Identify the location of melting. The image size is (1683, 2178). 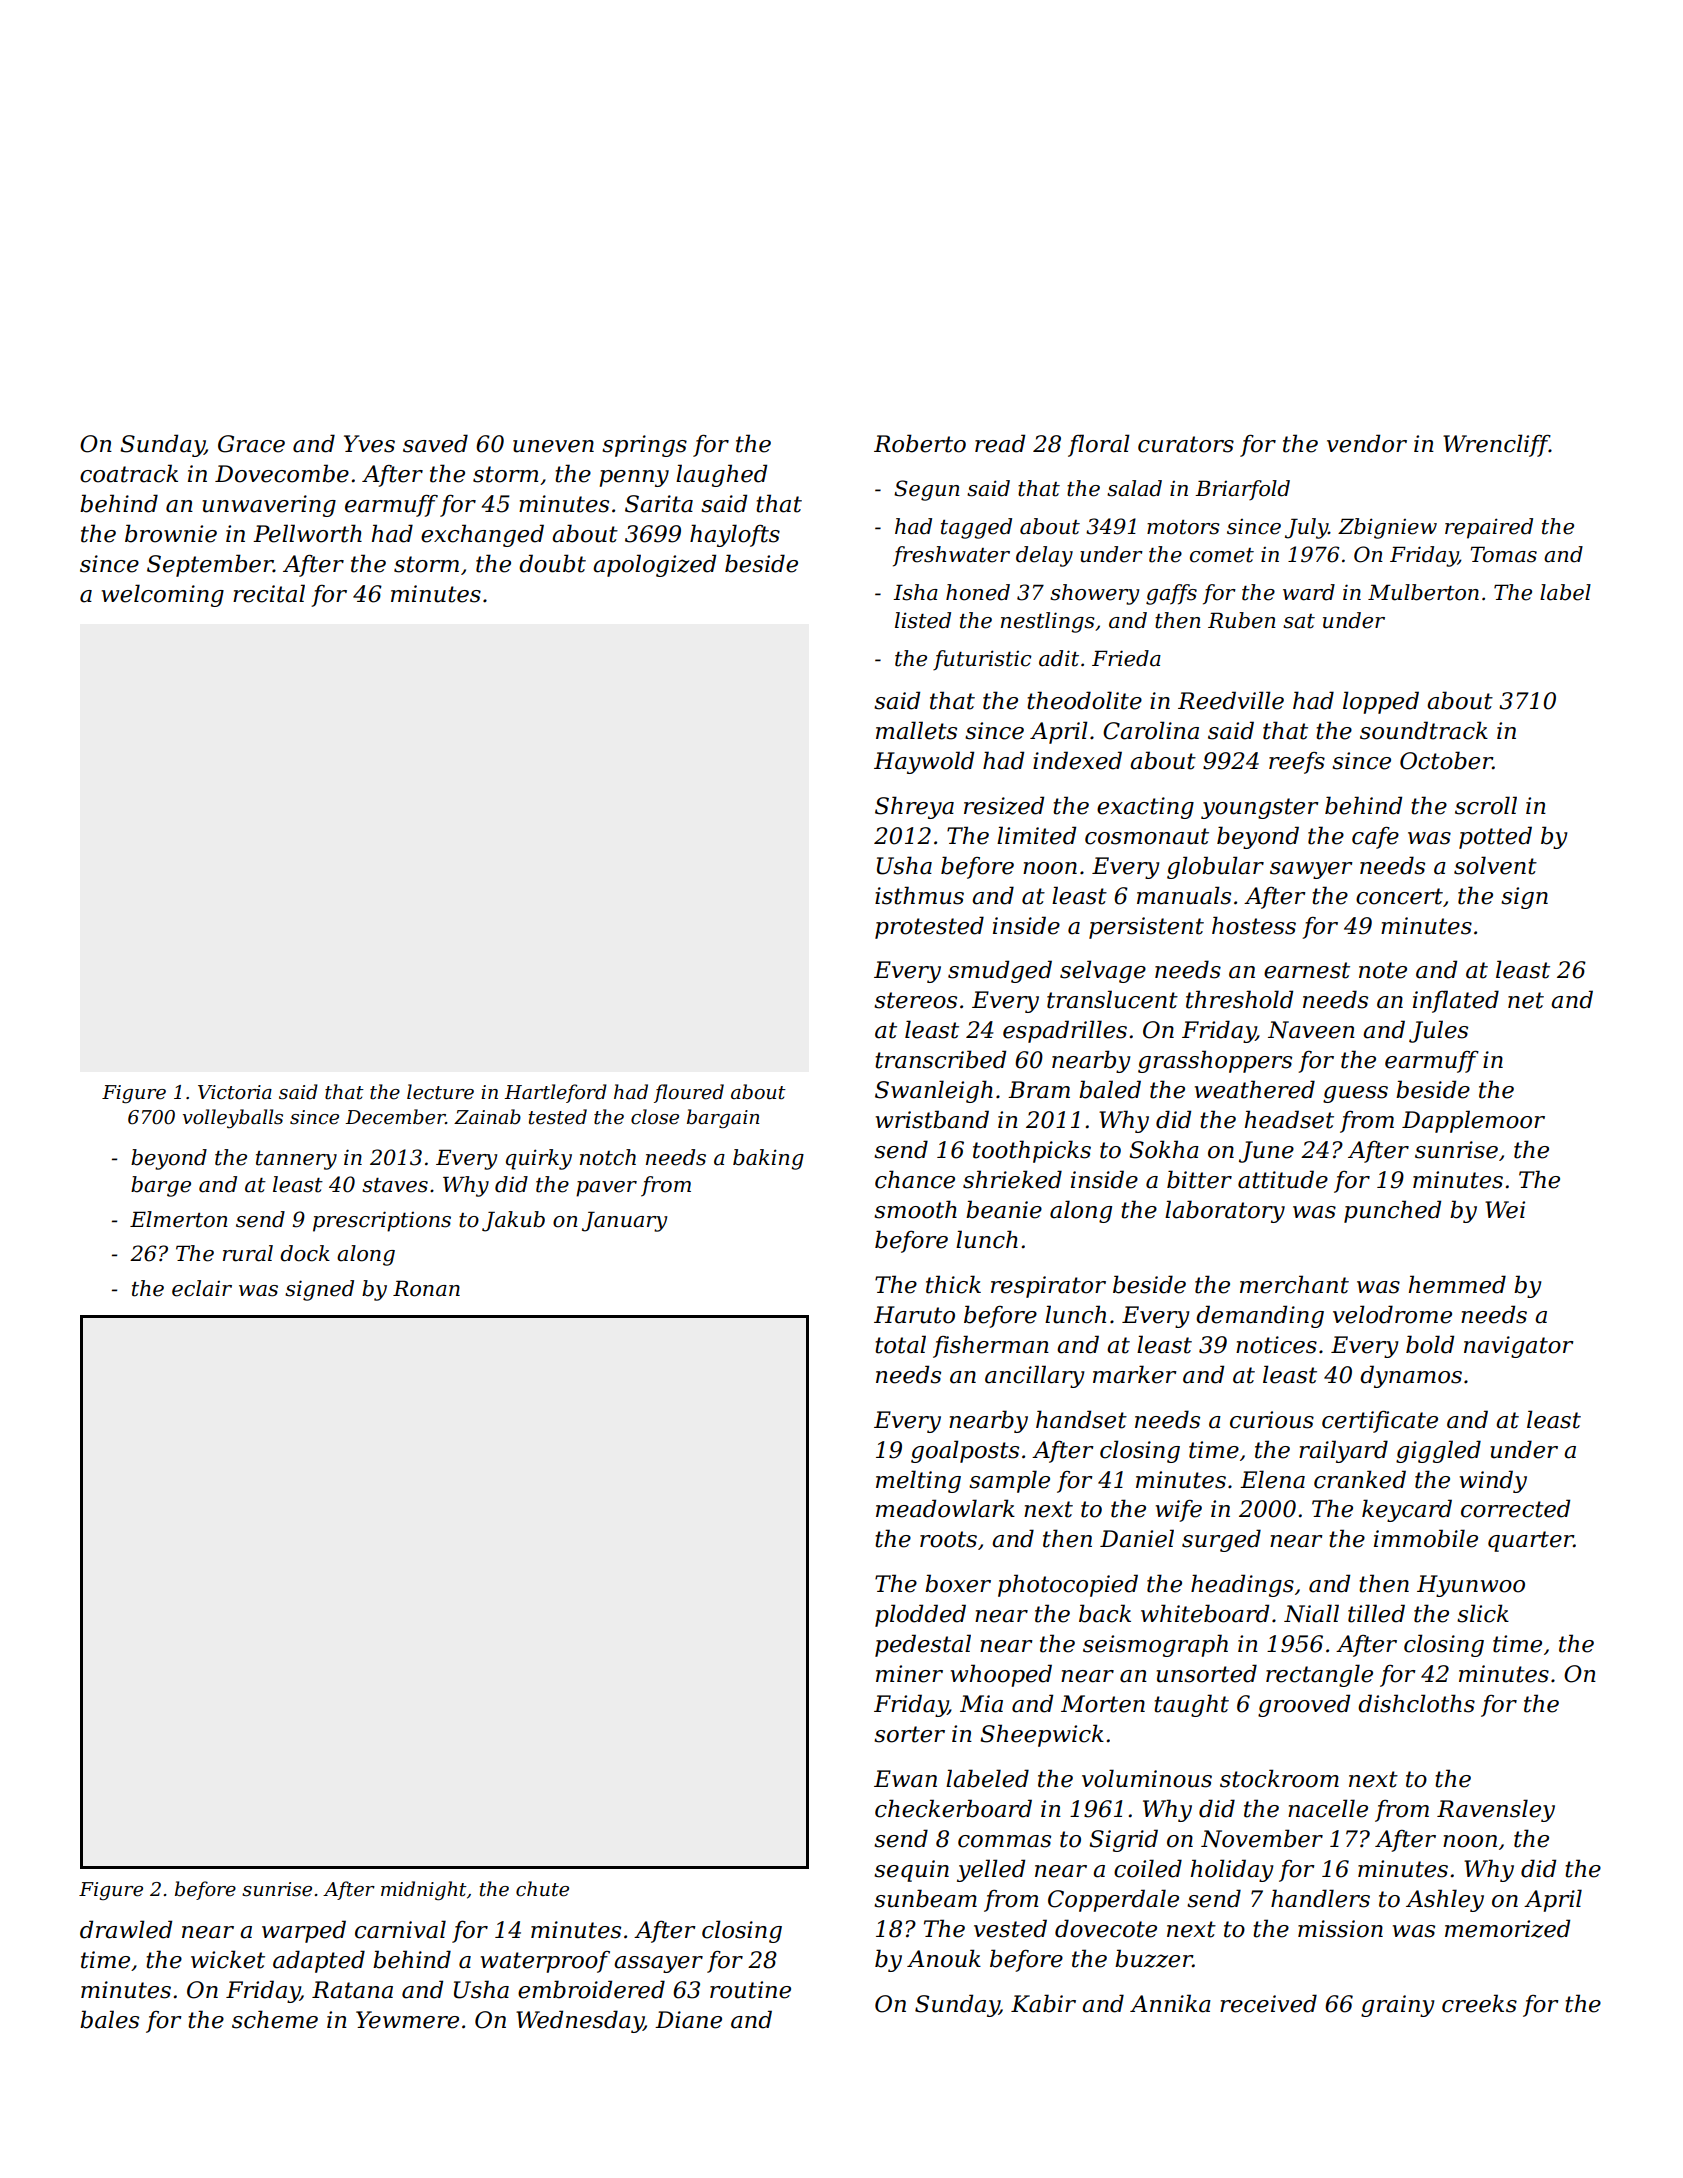
(918, 1481).
